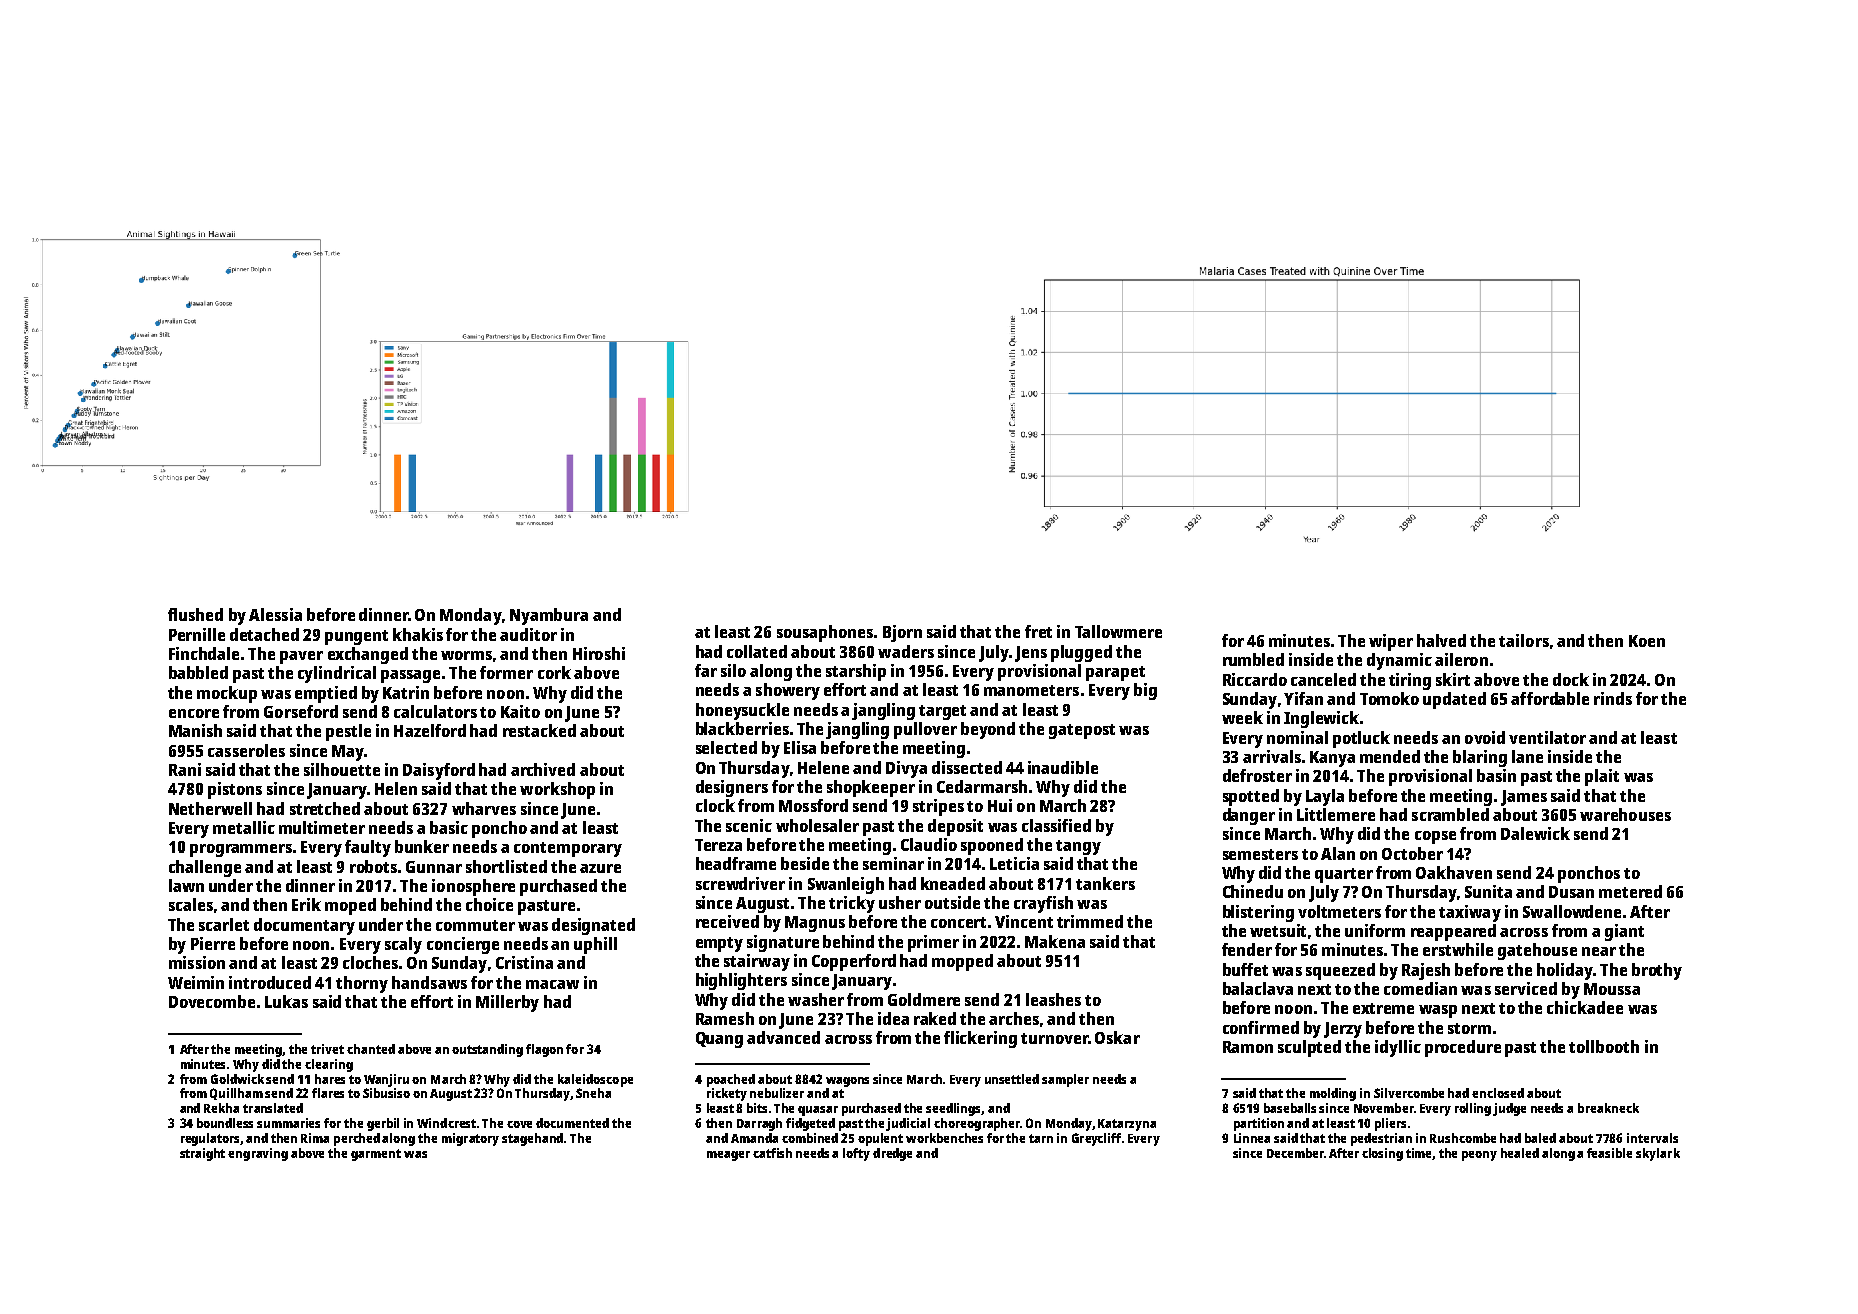 The image size is (1858, 1314). I want to click on Kaito, so click(520, 711).
